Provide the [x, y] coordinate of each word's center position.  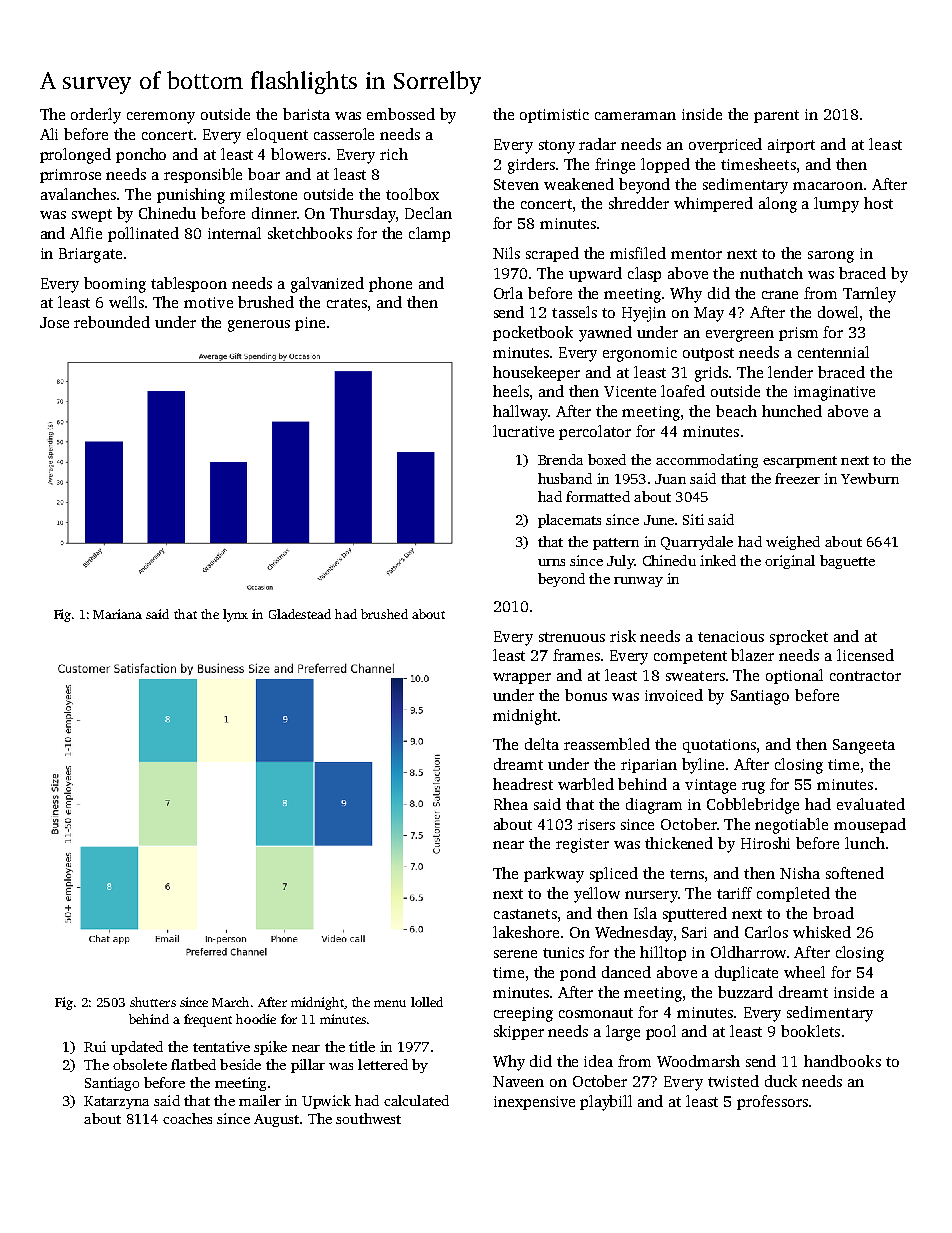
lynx [235, 615]
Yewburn [870, 478]
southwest [368, 1118]
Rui [95, 1046]
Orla [508, 293]
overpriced [725, 145]
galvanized [327, 285]
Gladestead [300, 614]
